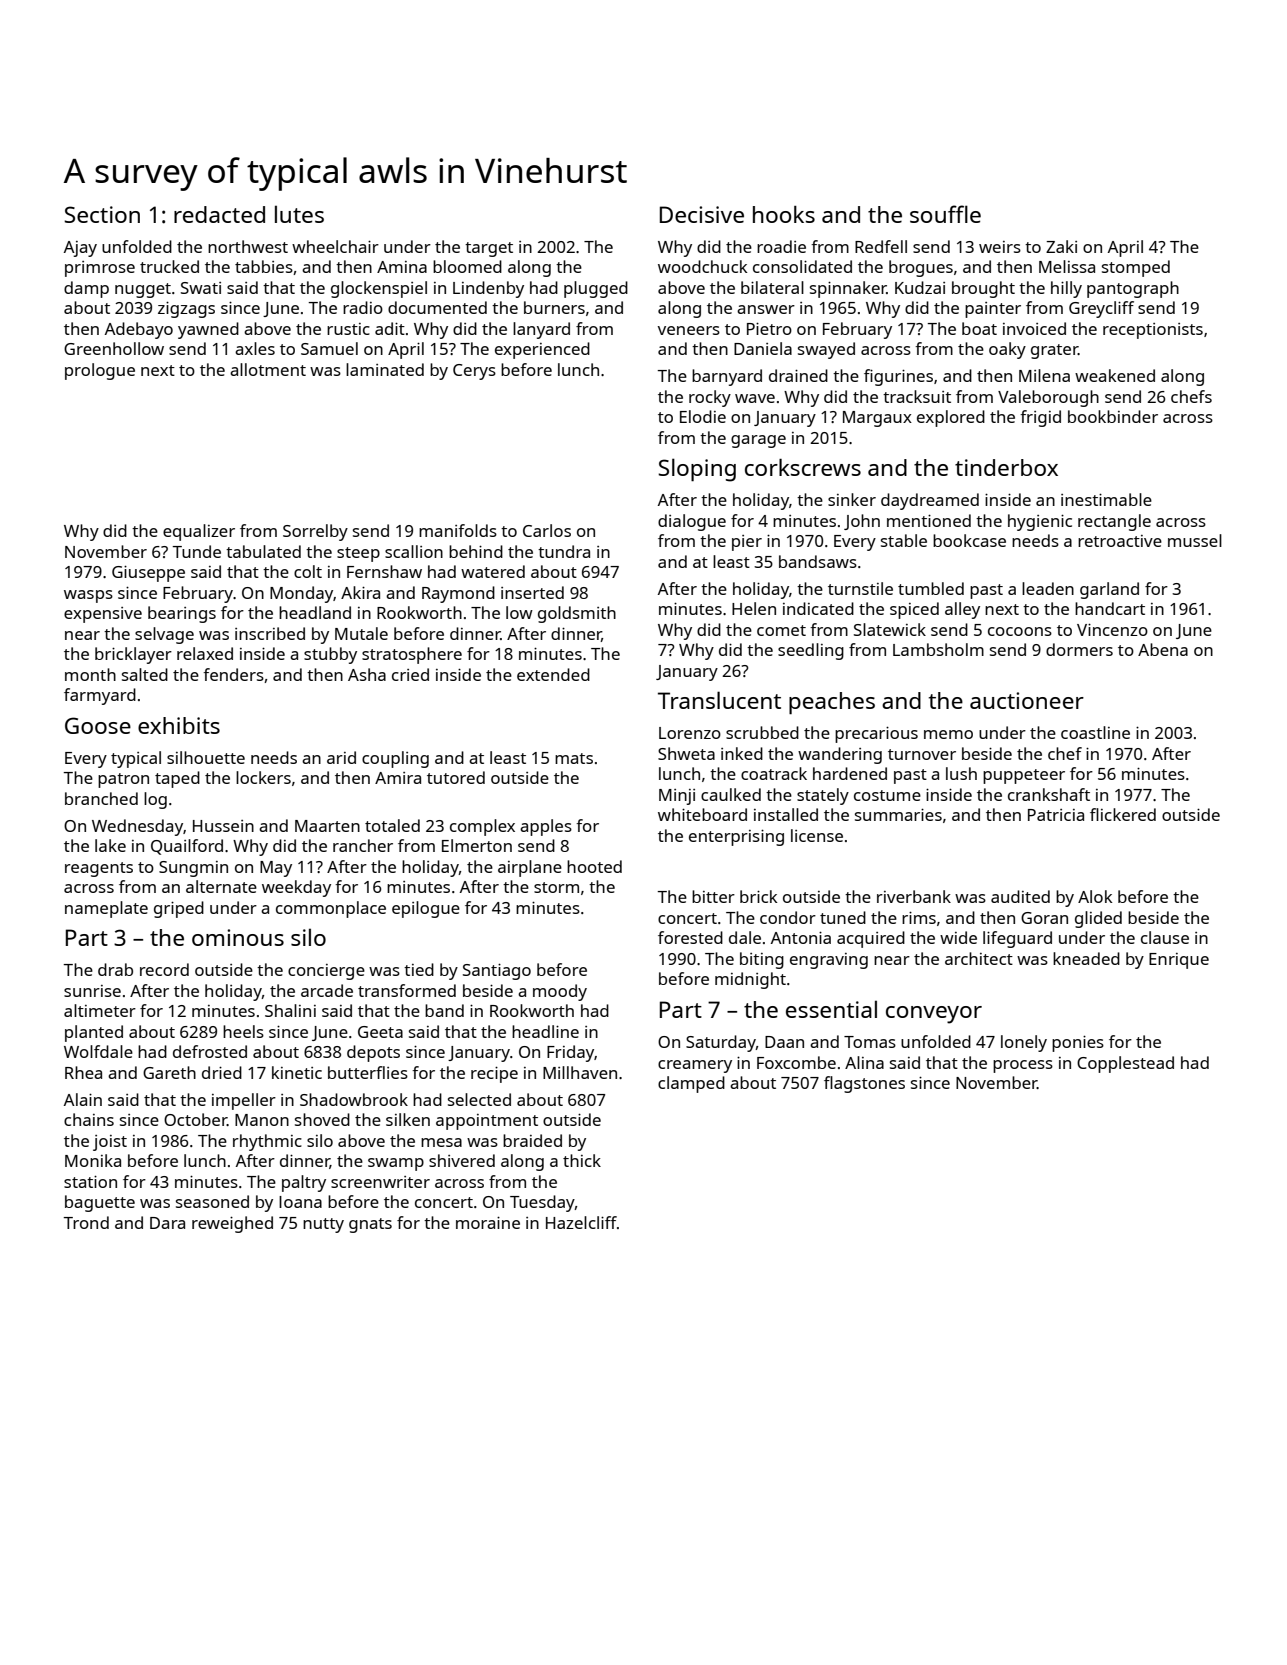 This screenshot has width=1287, height=1665. Describe the element at coordinates (323, 1225) in the screenshot. I see `nutty` at that location.
